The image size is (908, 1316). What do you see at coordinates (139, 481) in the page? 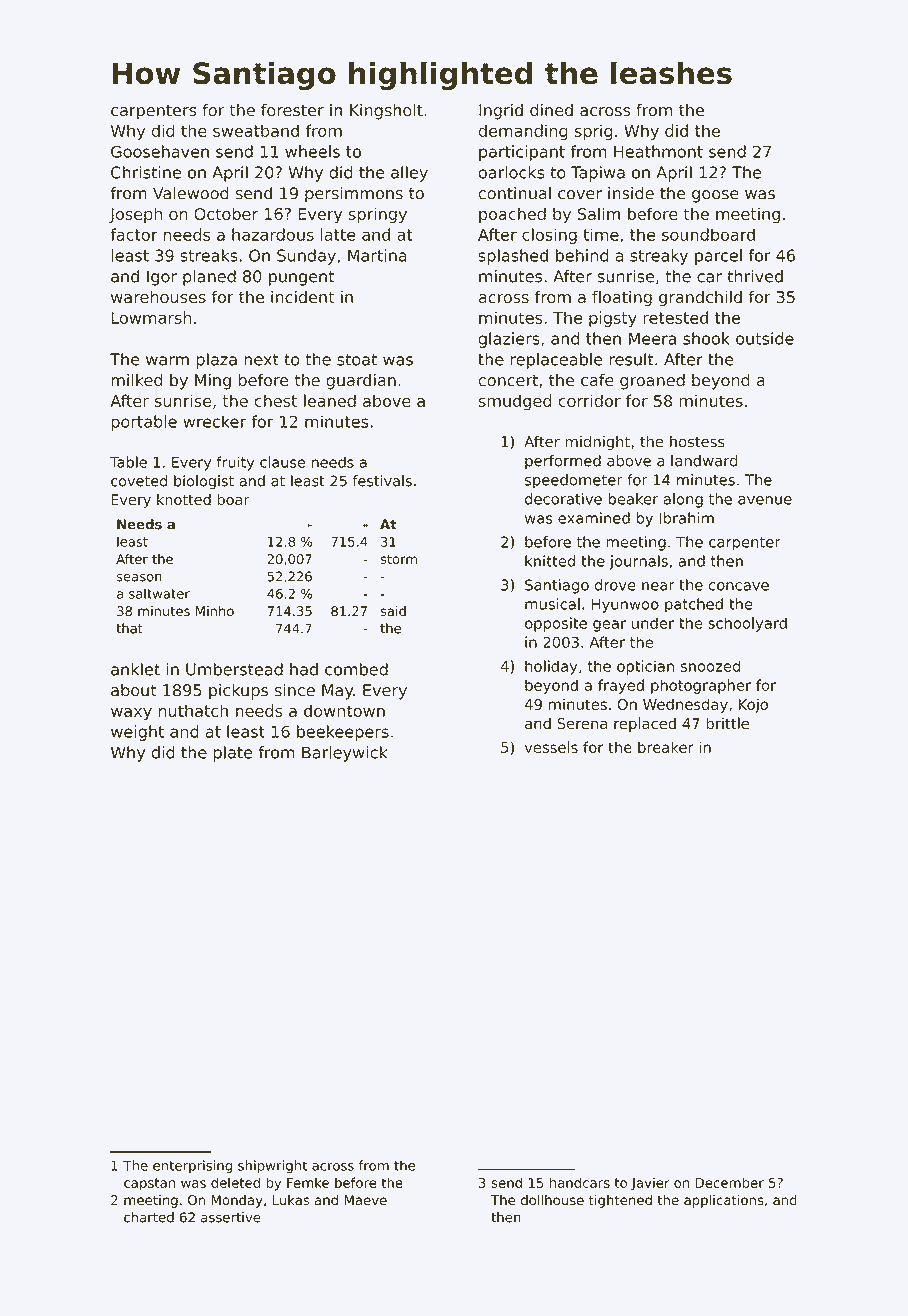
I see `coveted` at bounding box center [139, 481].
